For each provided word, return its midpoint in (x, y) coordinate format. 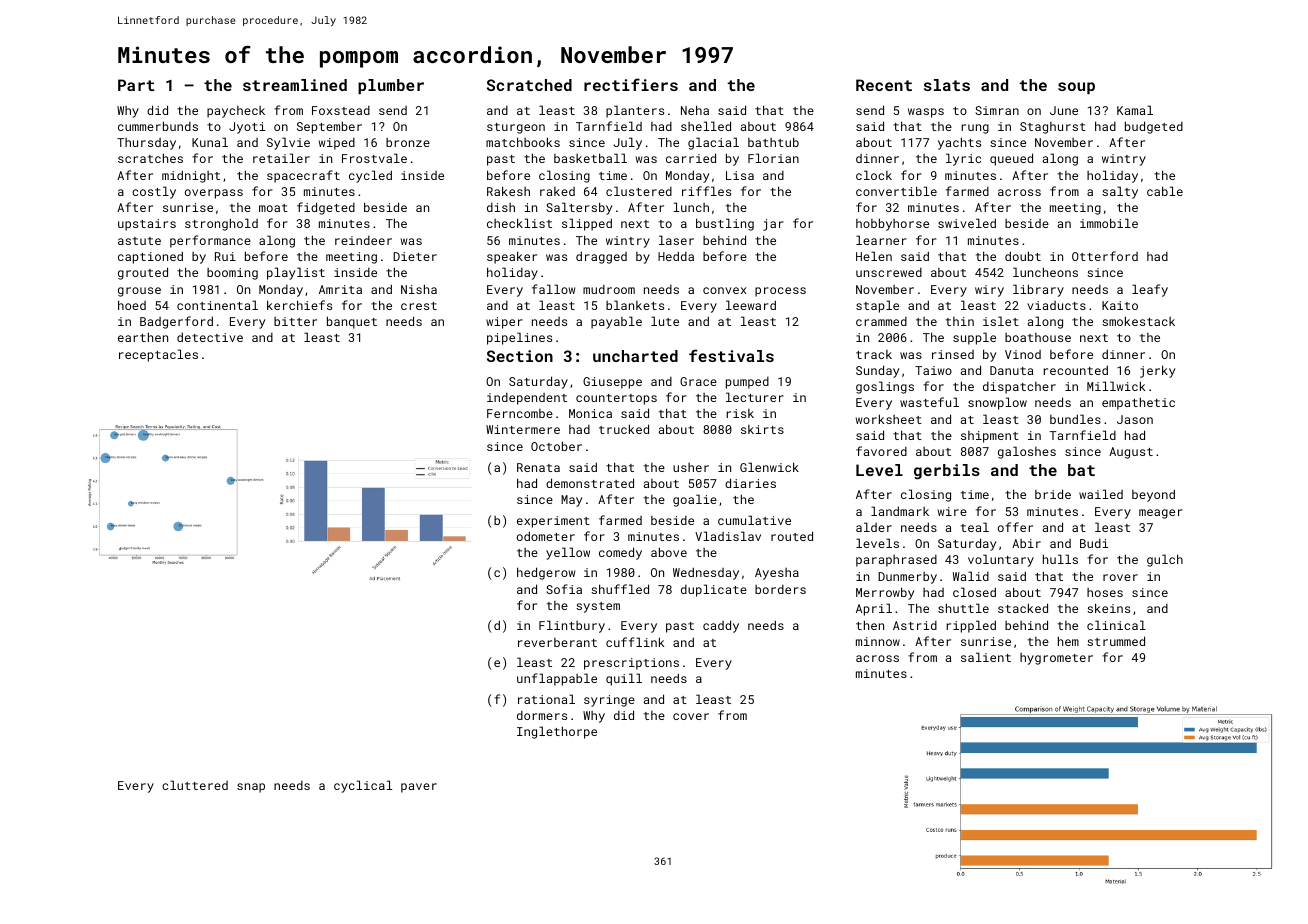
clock (874, 175)
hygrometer (1056, 659)
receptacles (158, 355)
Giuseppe (612, 383)
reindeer (363, 240)
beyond (1153, 495)
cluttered (195, 785)
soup (1076, 88)
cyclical (363, 786)
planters (635, 111)
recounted (1075, 370)
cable (1165, 191)
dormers (542, 715)
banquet (352, 322)
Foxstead (341, 110)
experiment (553, 522)
